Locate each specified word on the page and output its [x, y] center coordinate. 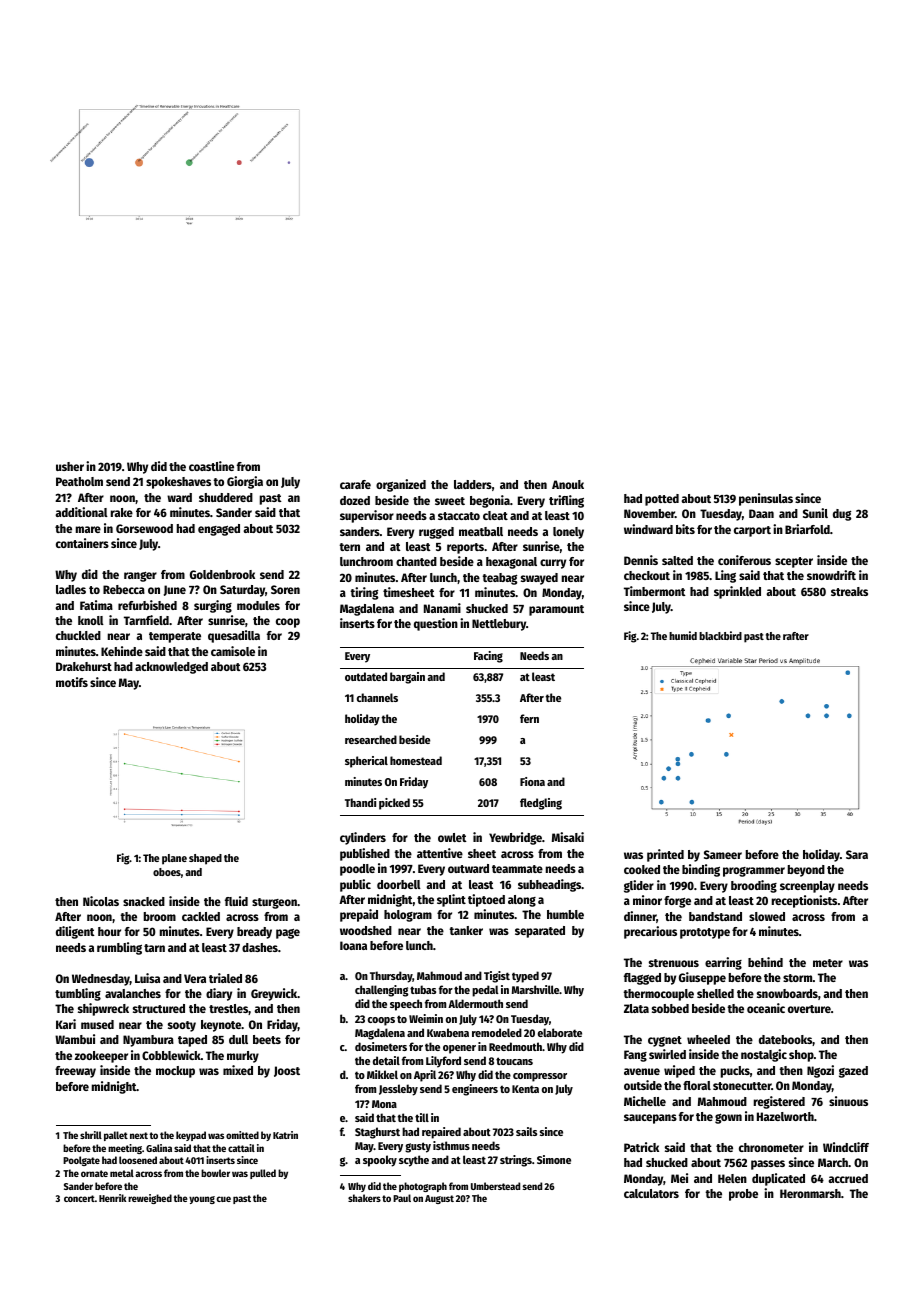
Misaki [568, 837]
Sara [857, 854]
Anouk [568, 484]
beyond [806, 871]
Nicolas [101, 901]
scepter [794, 562]
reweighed [150, 1199]
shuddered [226, 497]
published [365, 854]
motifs [72, 682]
